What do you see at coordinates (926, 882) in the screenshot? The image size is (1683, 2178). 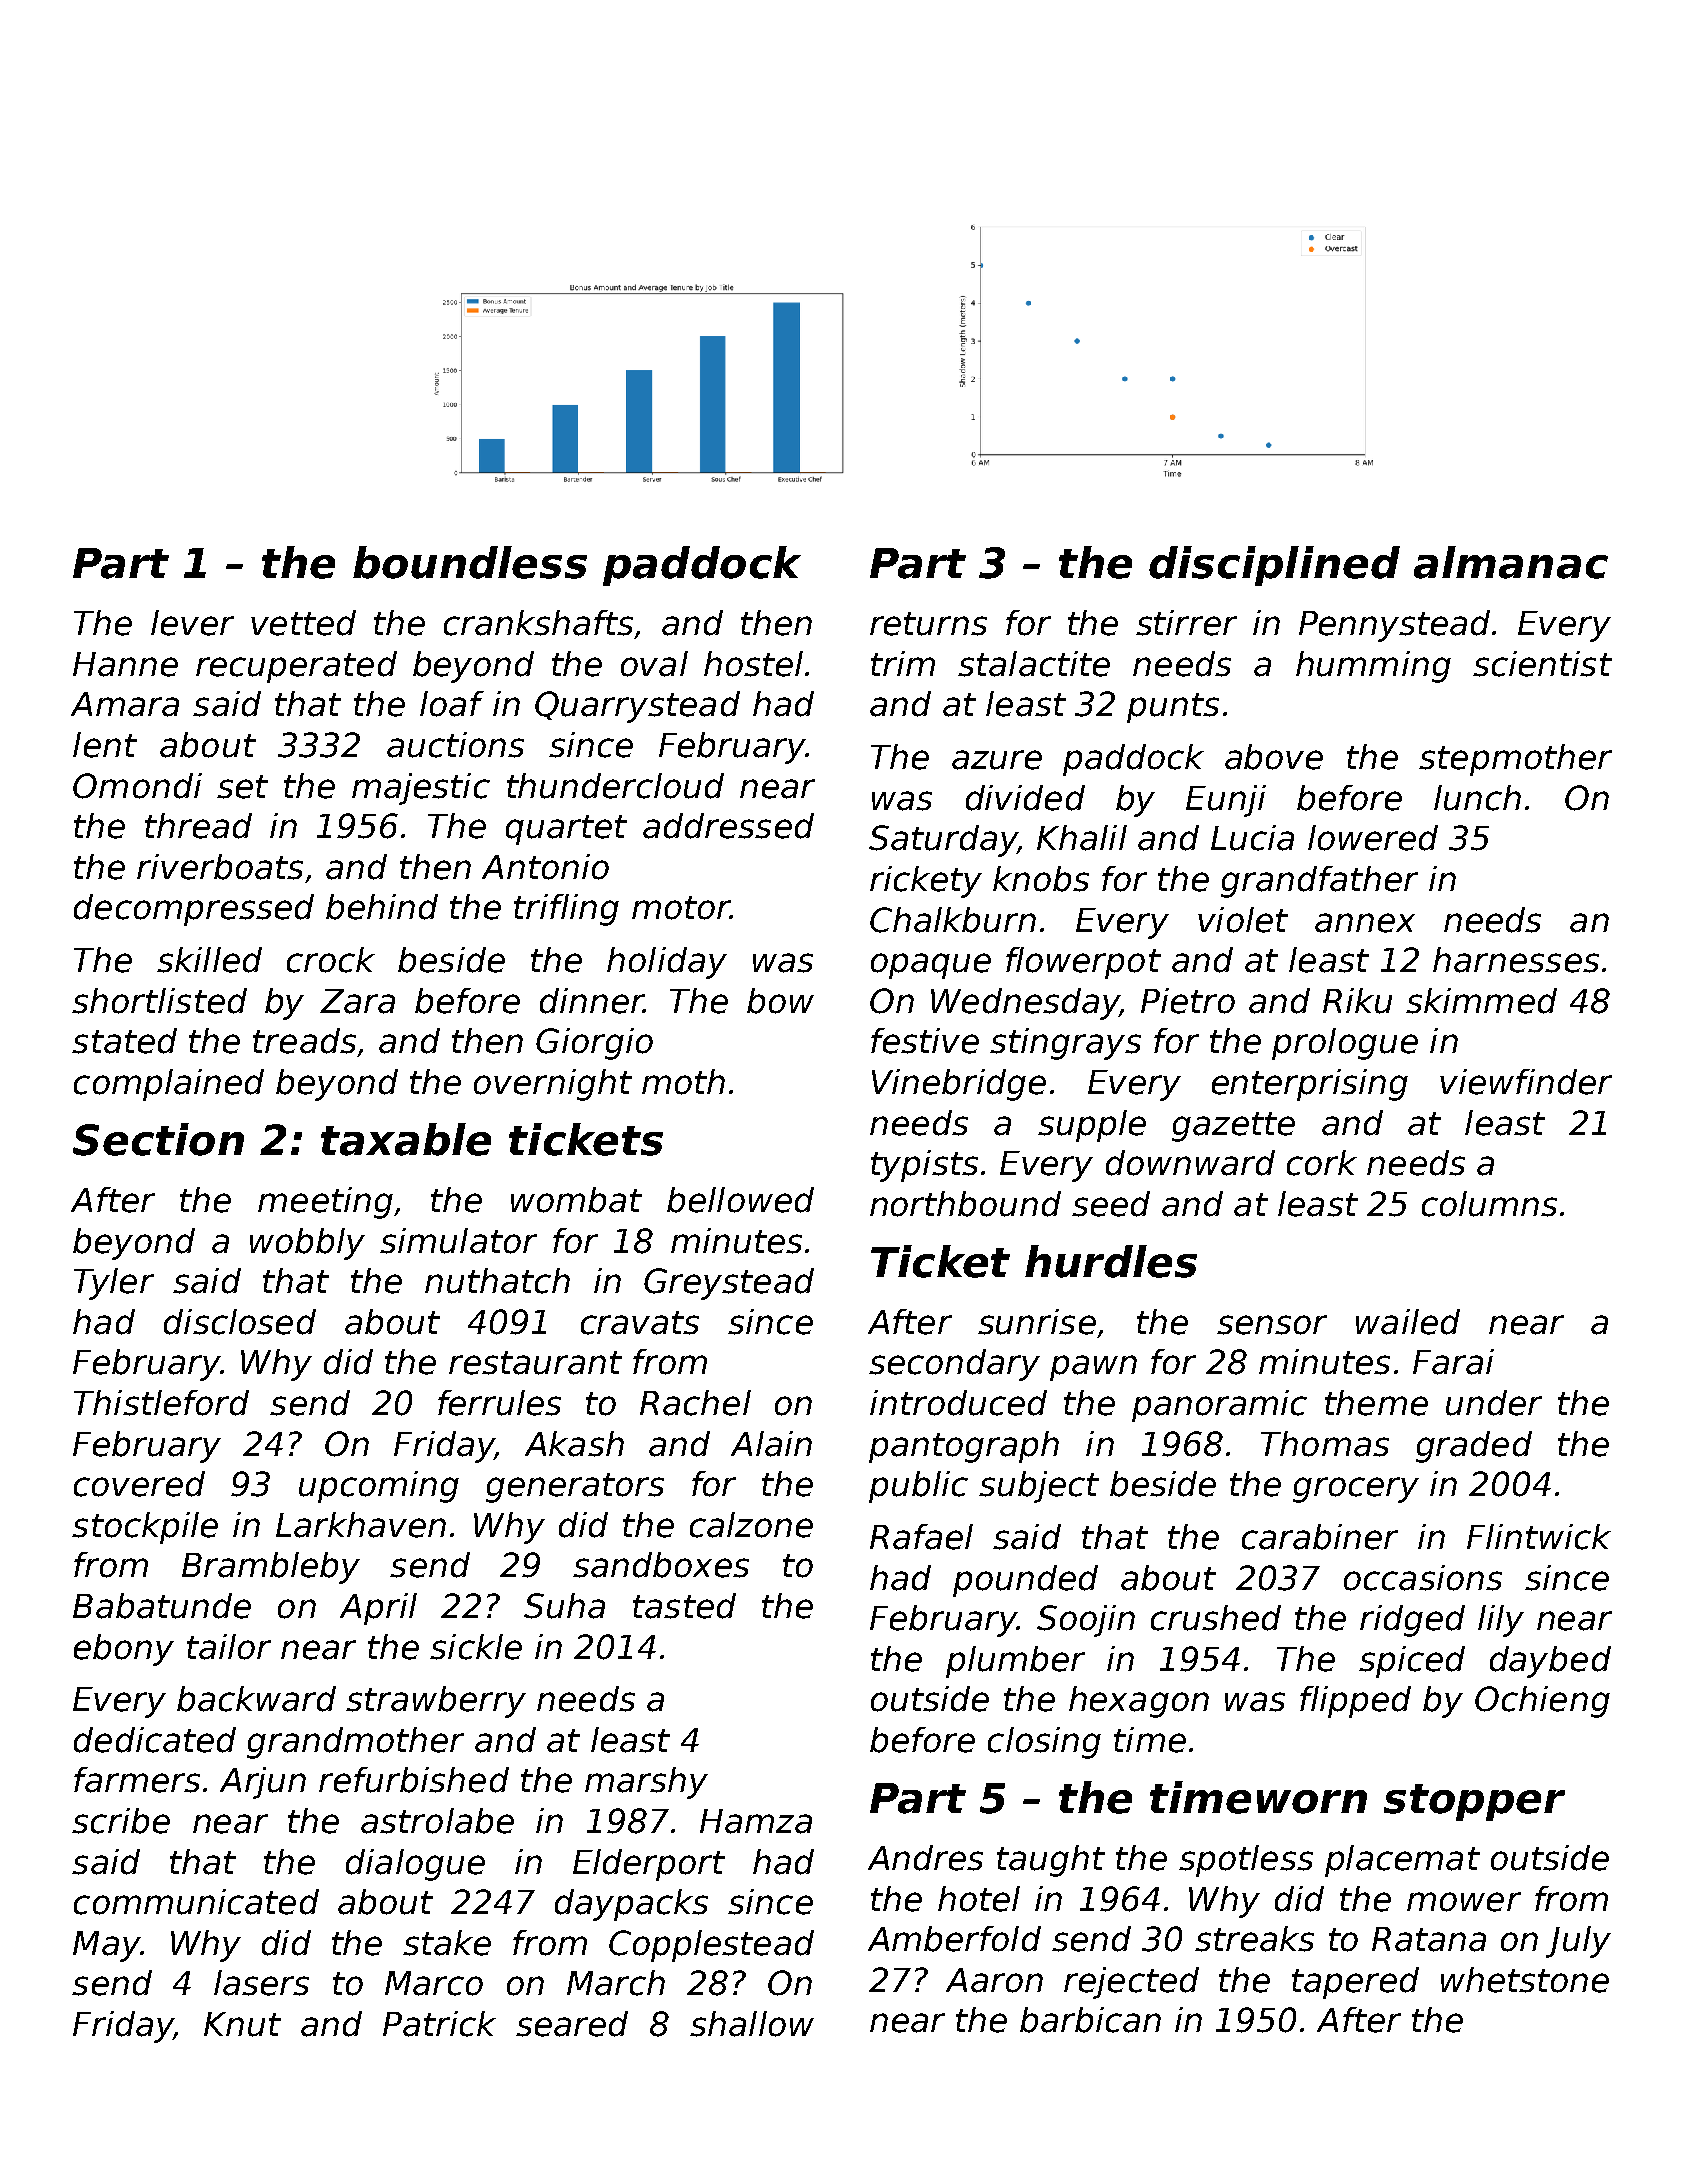 I see `rickety` at bounding box center [926, 882].
